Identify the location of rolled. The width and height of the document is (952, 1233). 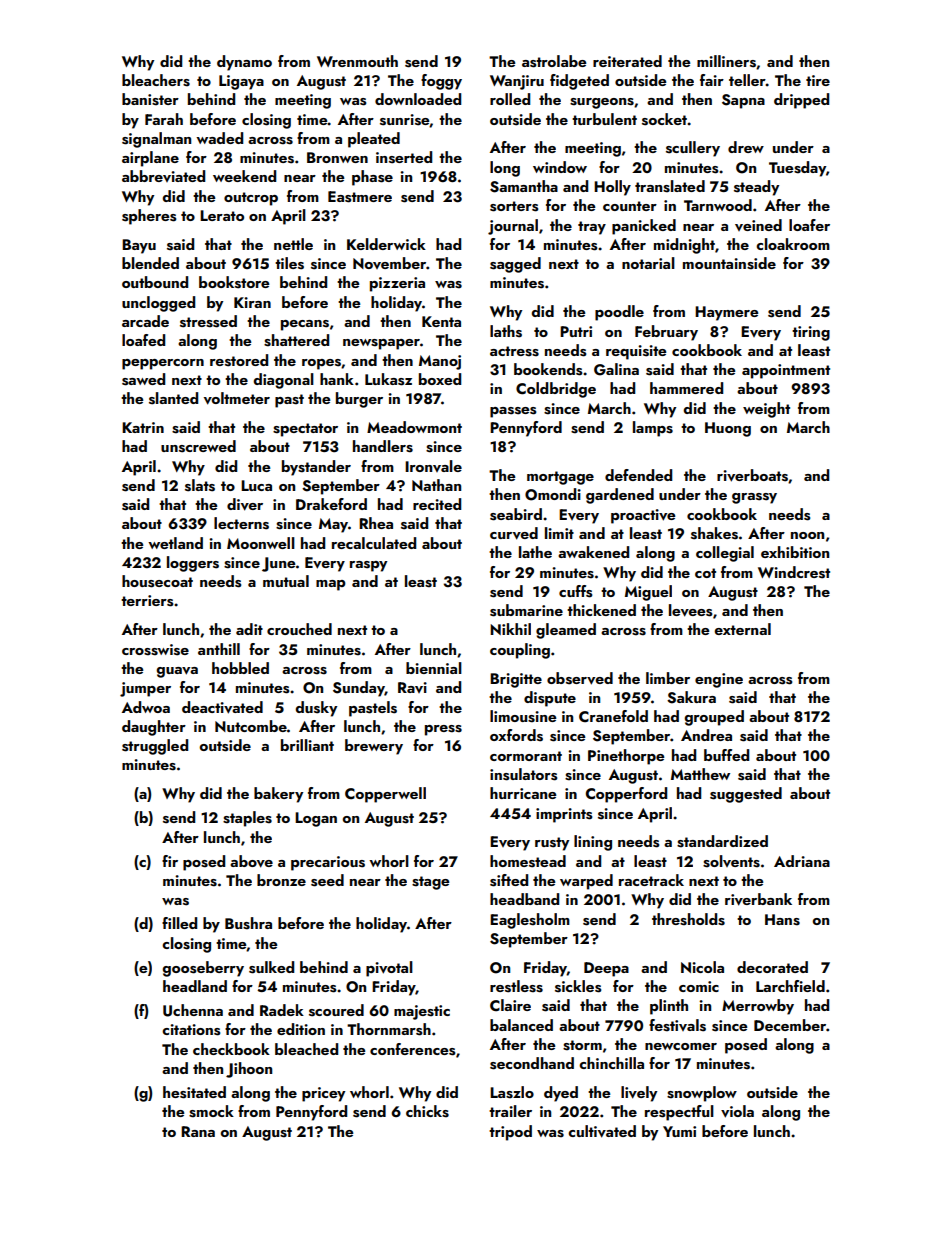
(510, 99).
